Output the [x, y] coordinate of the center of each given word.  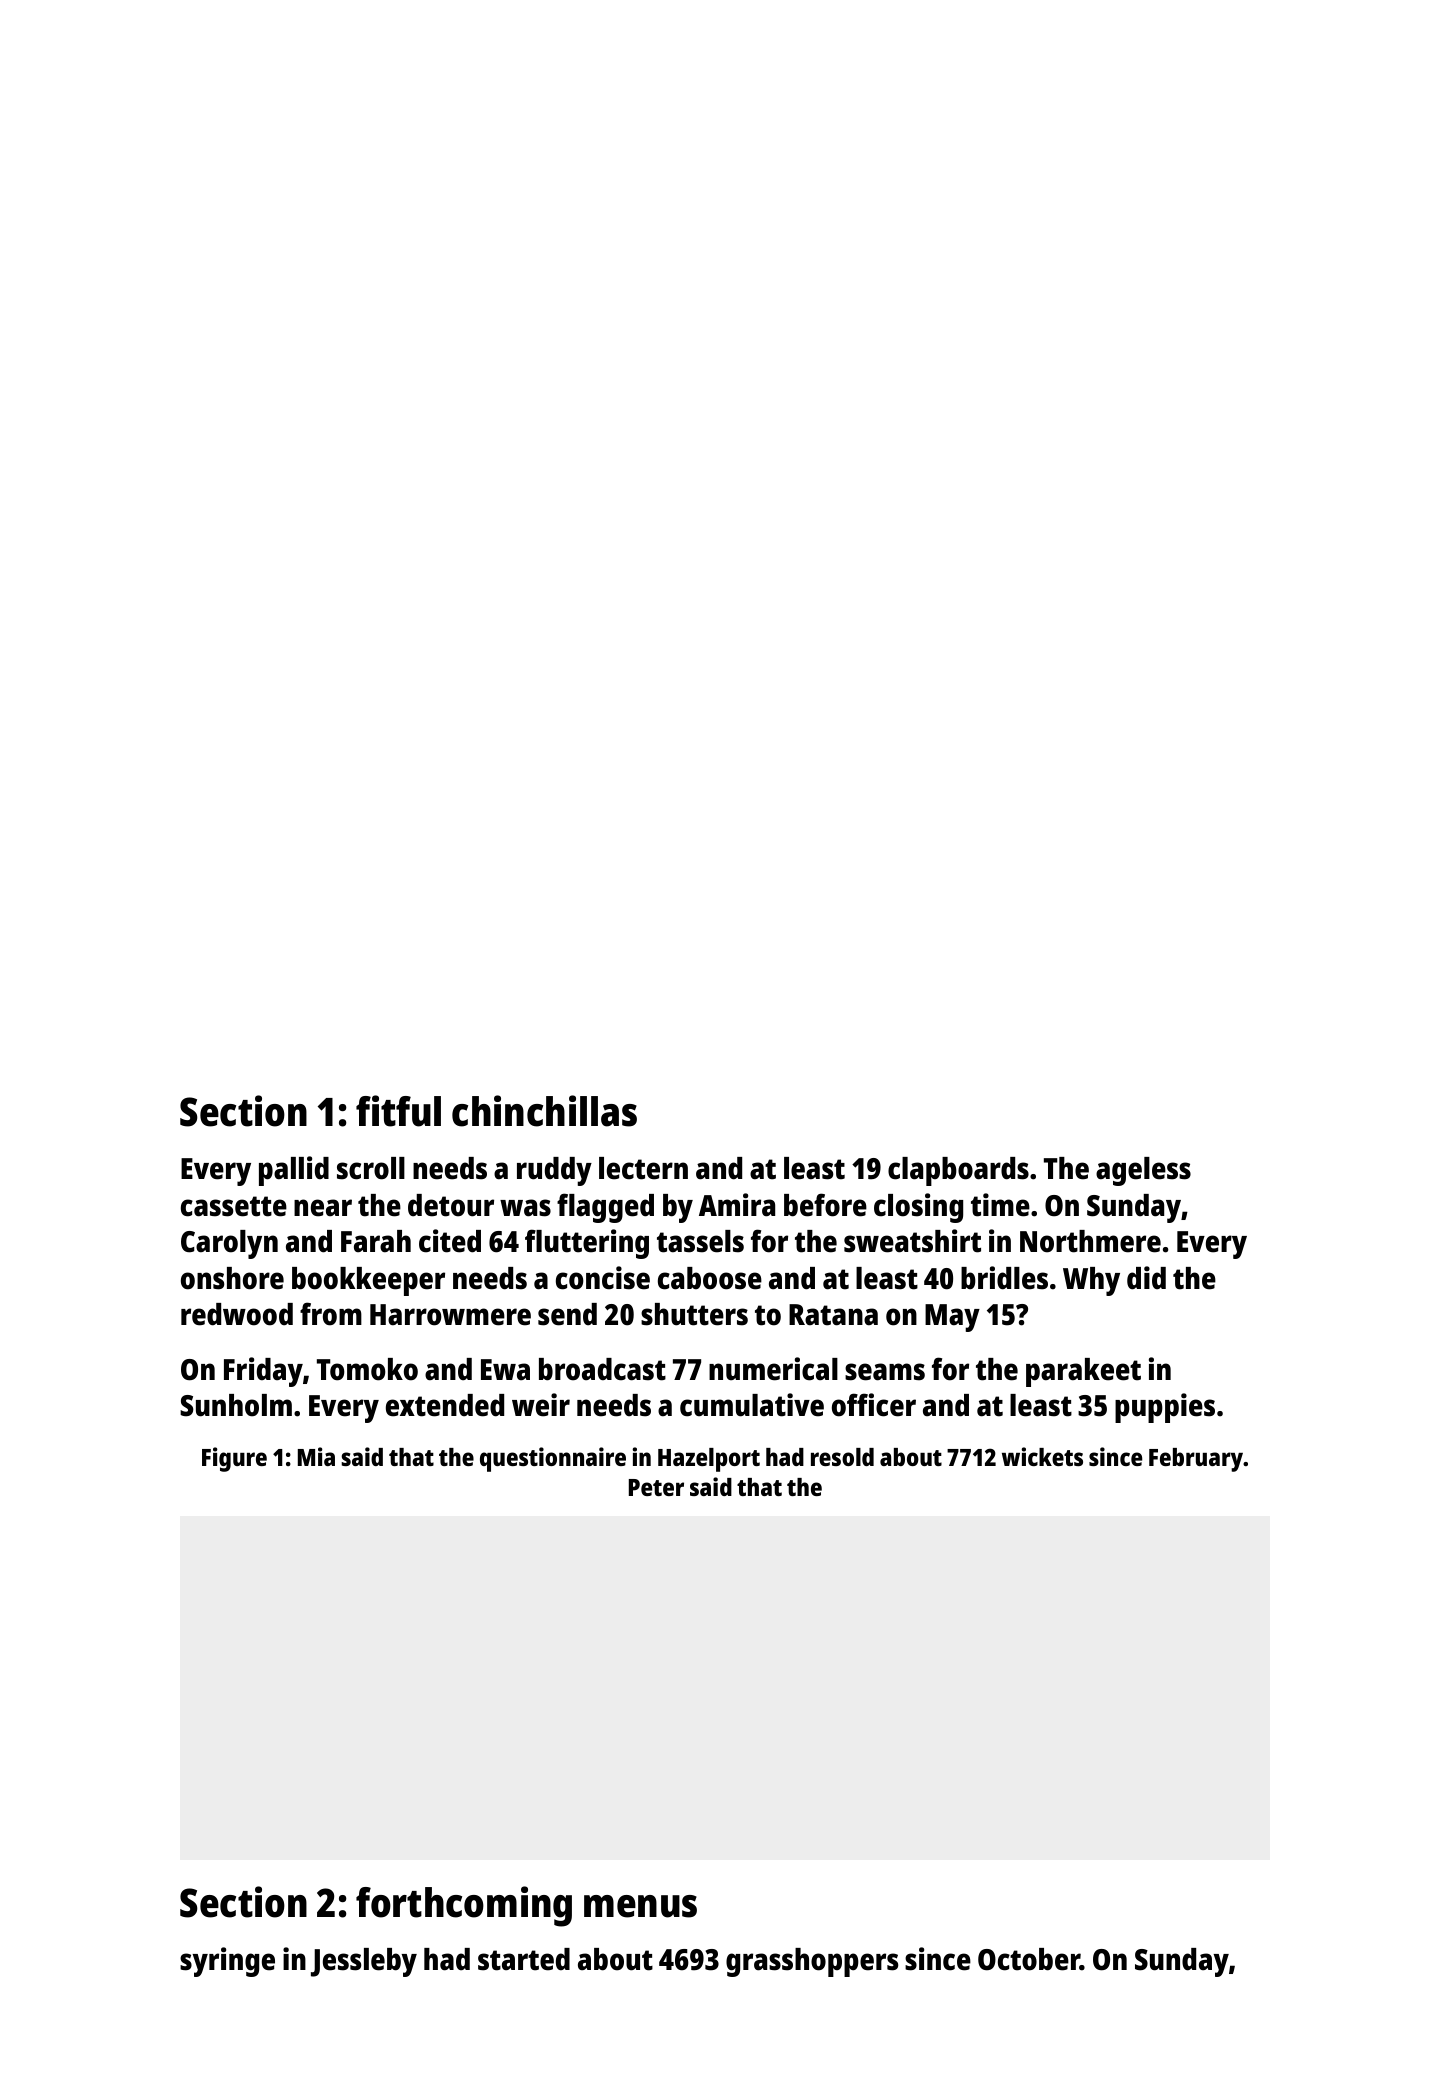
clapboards [958, 1171]
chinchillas [544, 1111]
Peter [656, 1487]
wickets [1042, 1456]
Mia [316, 1456]
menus [640, 1906]
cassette [234, 1206]
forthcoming [464, 1906]
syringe [227, 1962]
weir [541, 1405]
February [1196, 1460]
